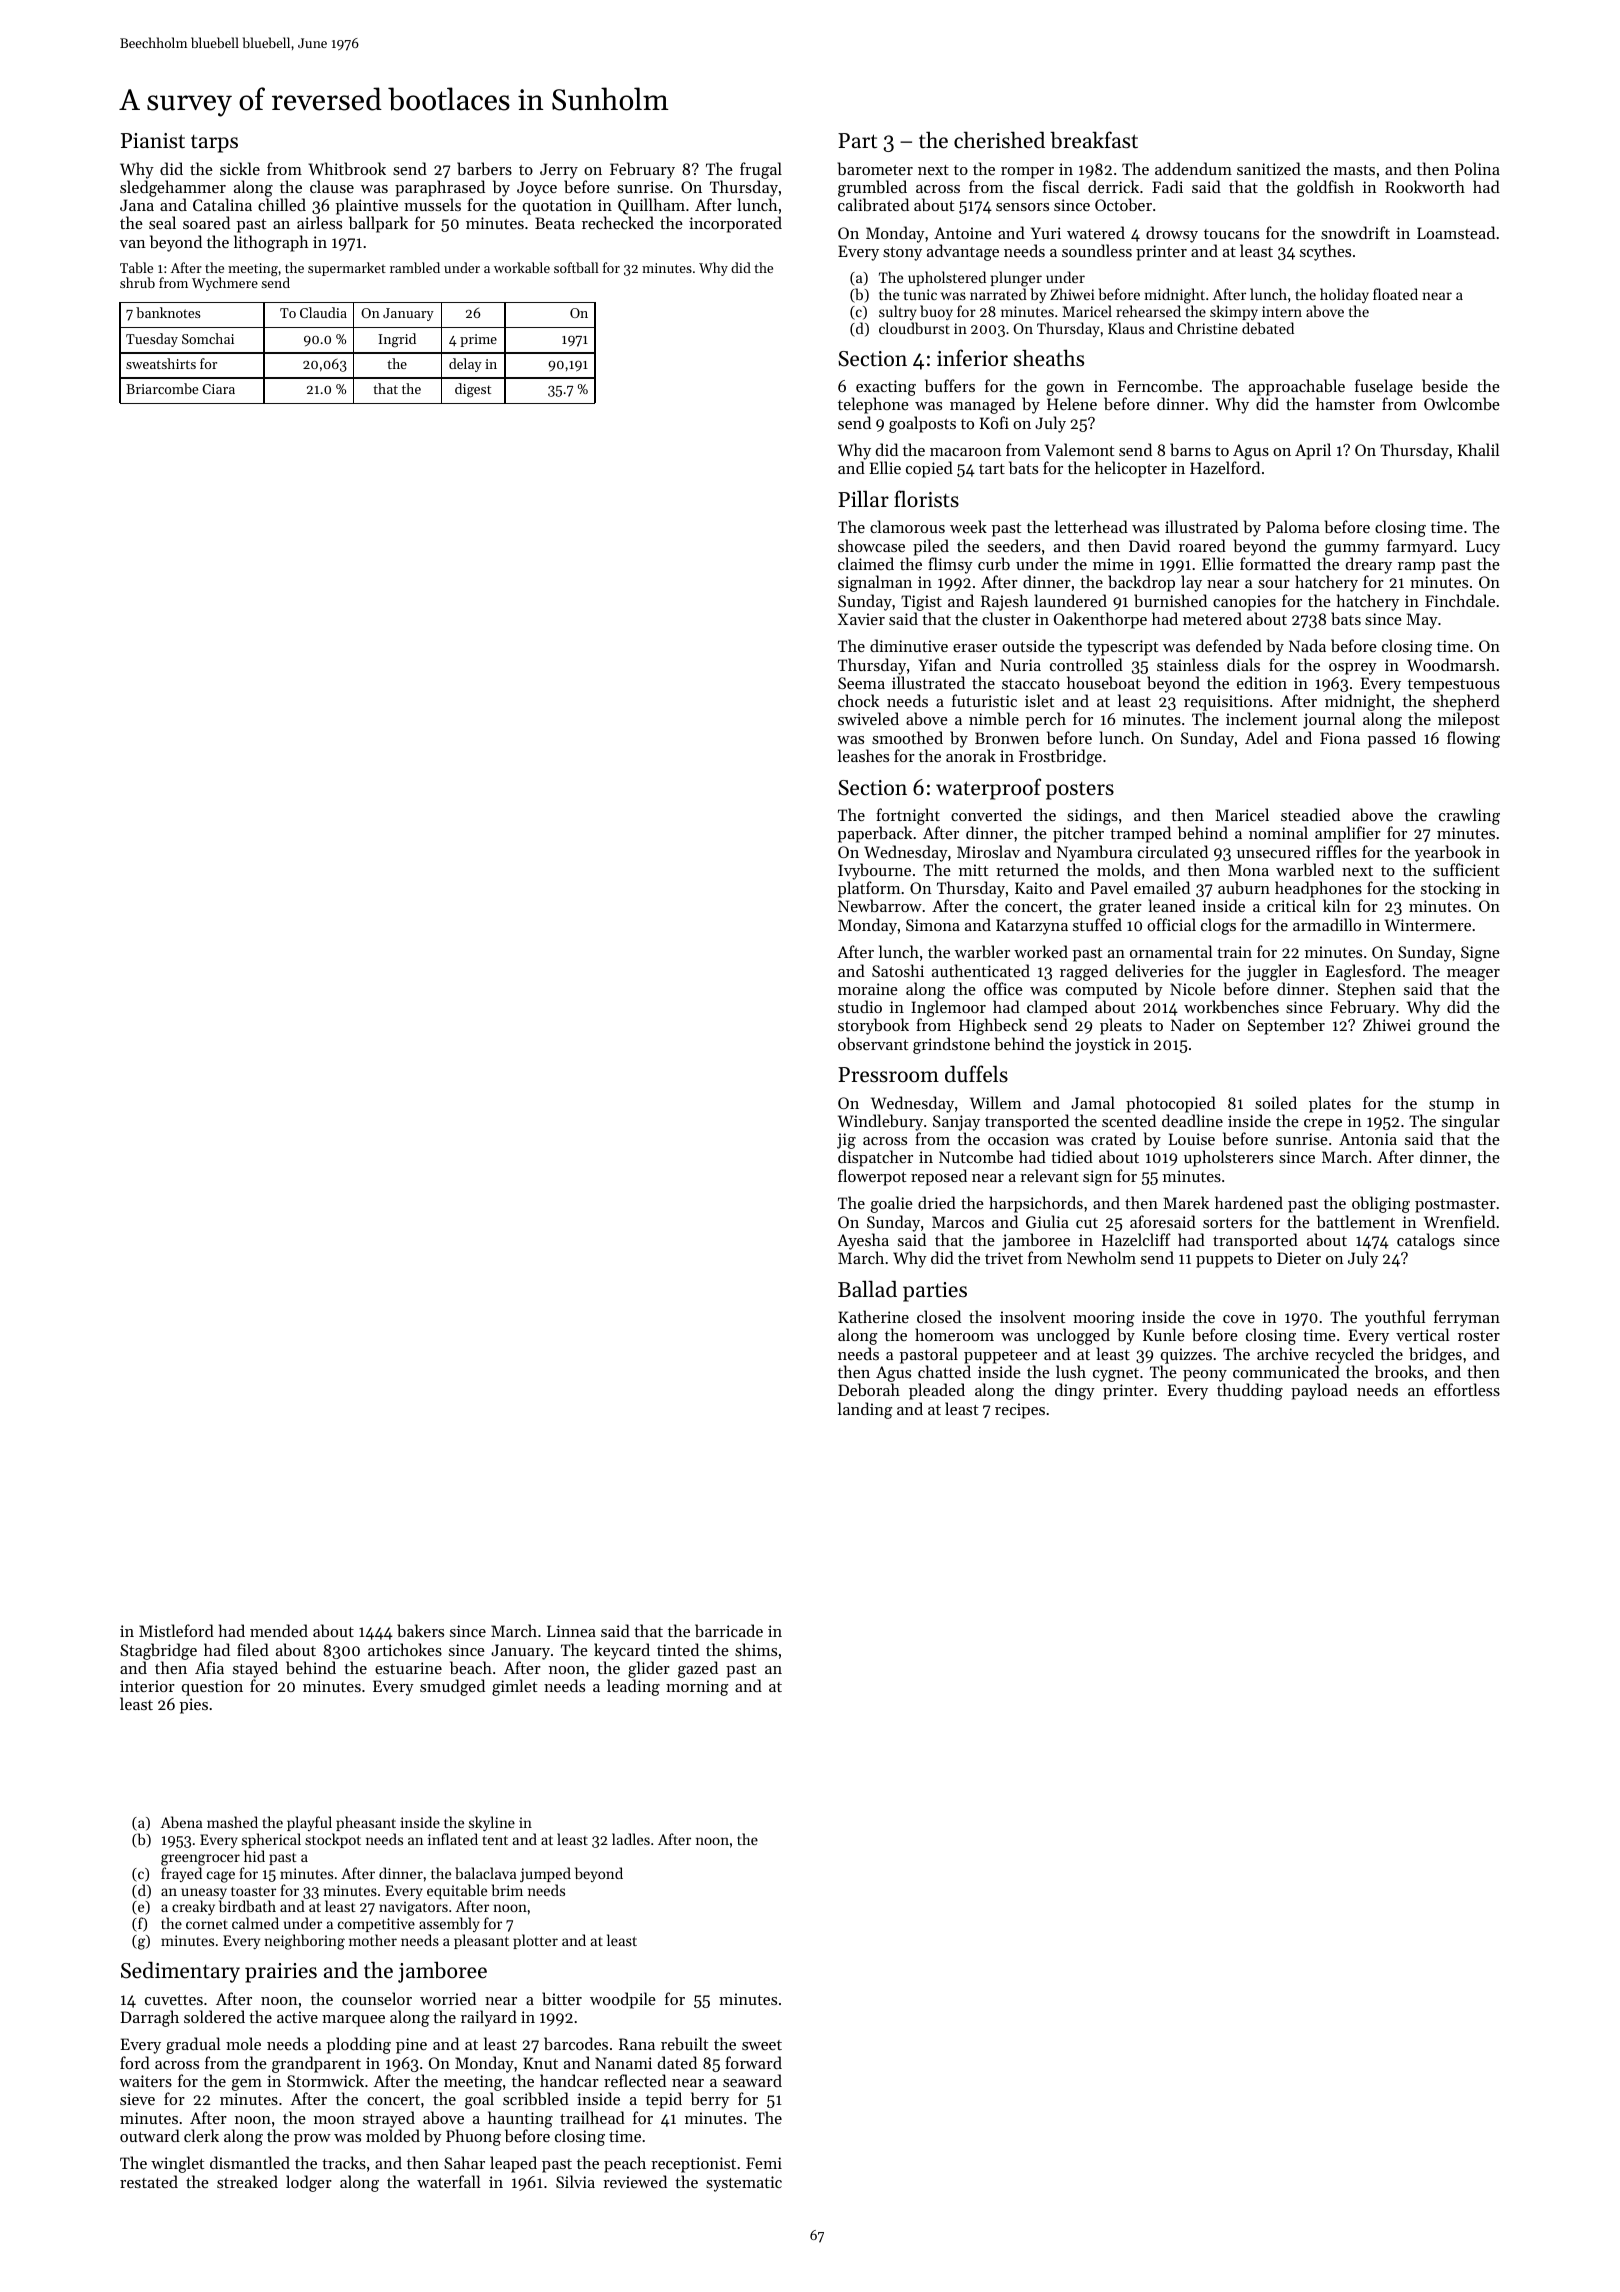 The height and width of the image is (2292, 1620). Describe the element at coordinates (1483, 548) in the image. I see `Lucy` at that location.
